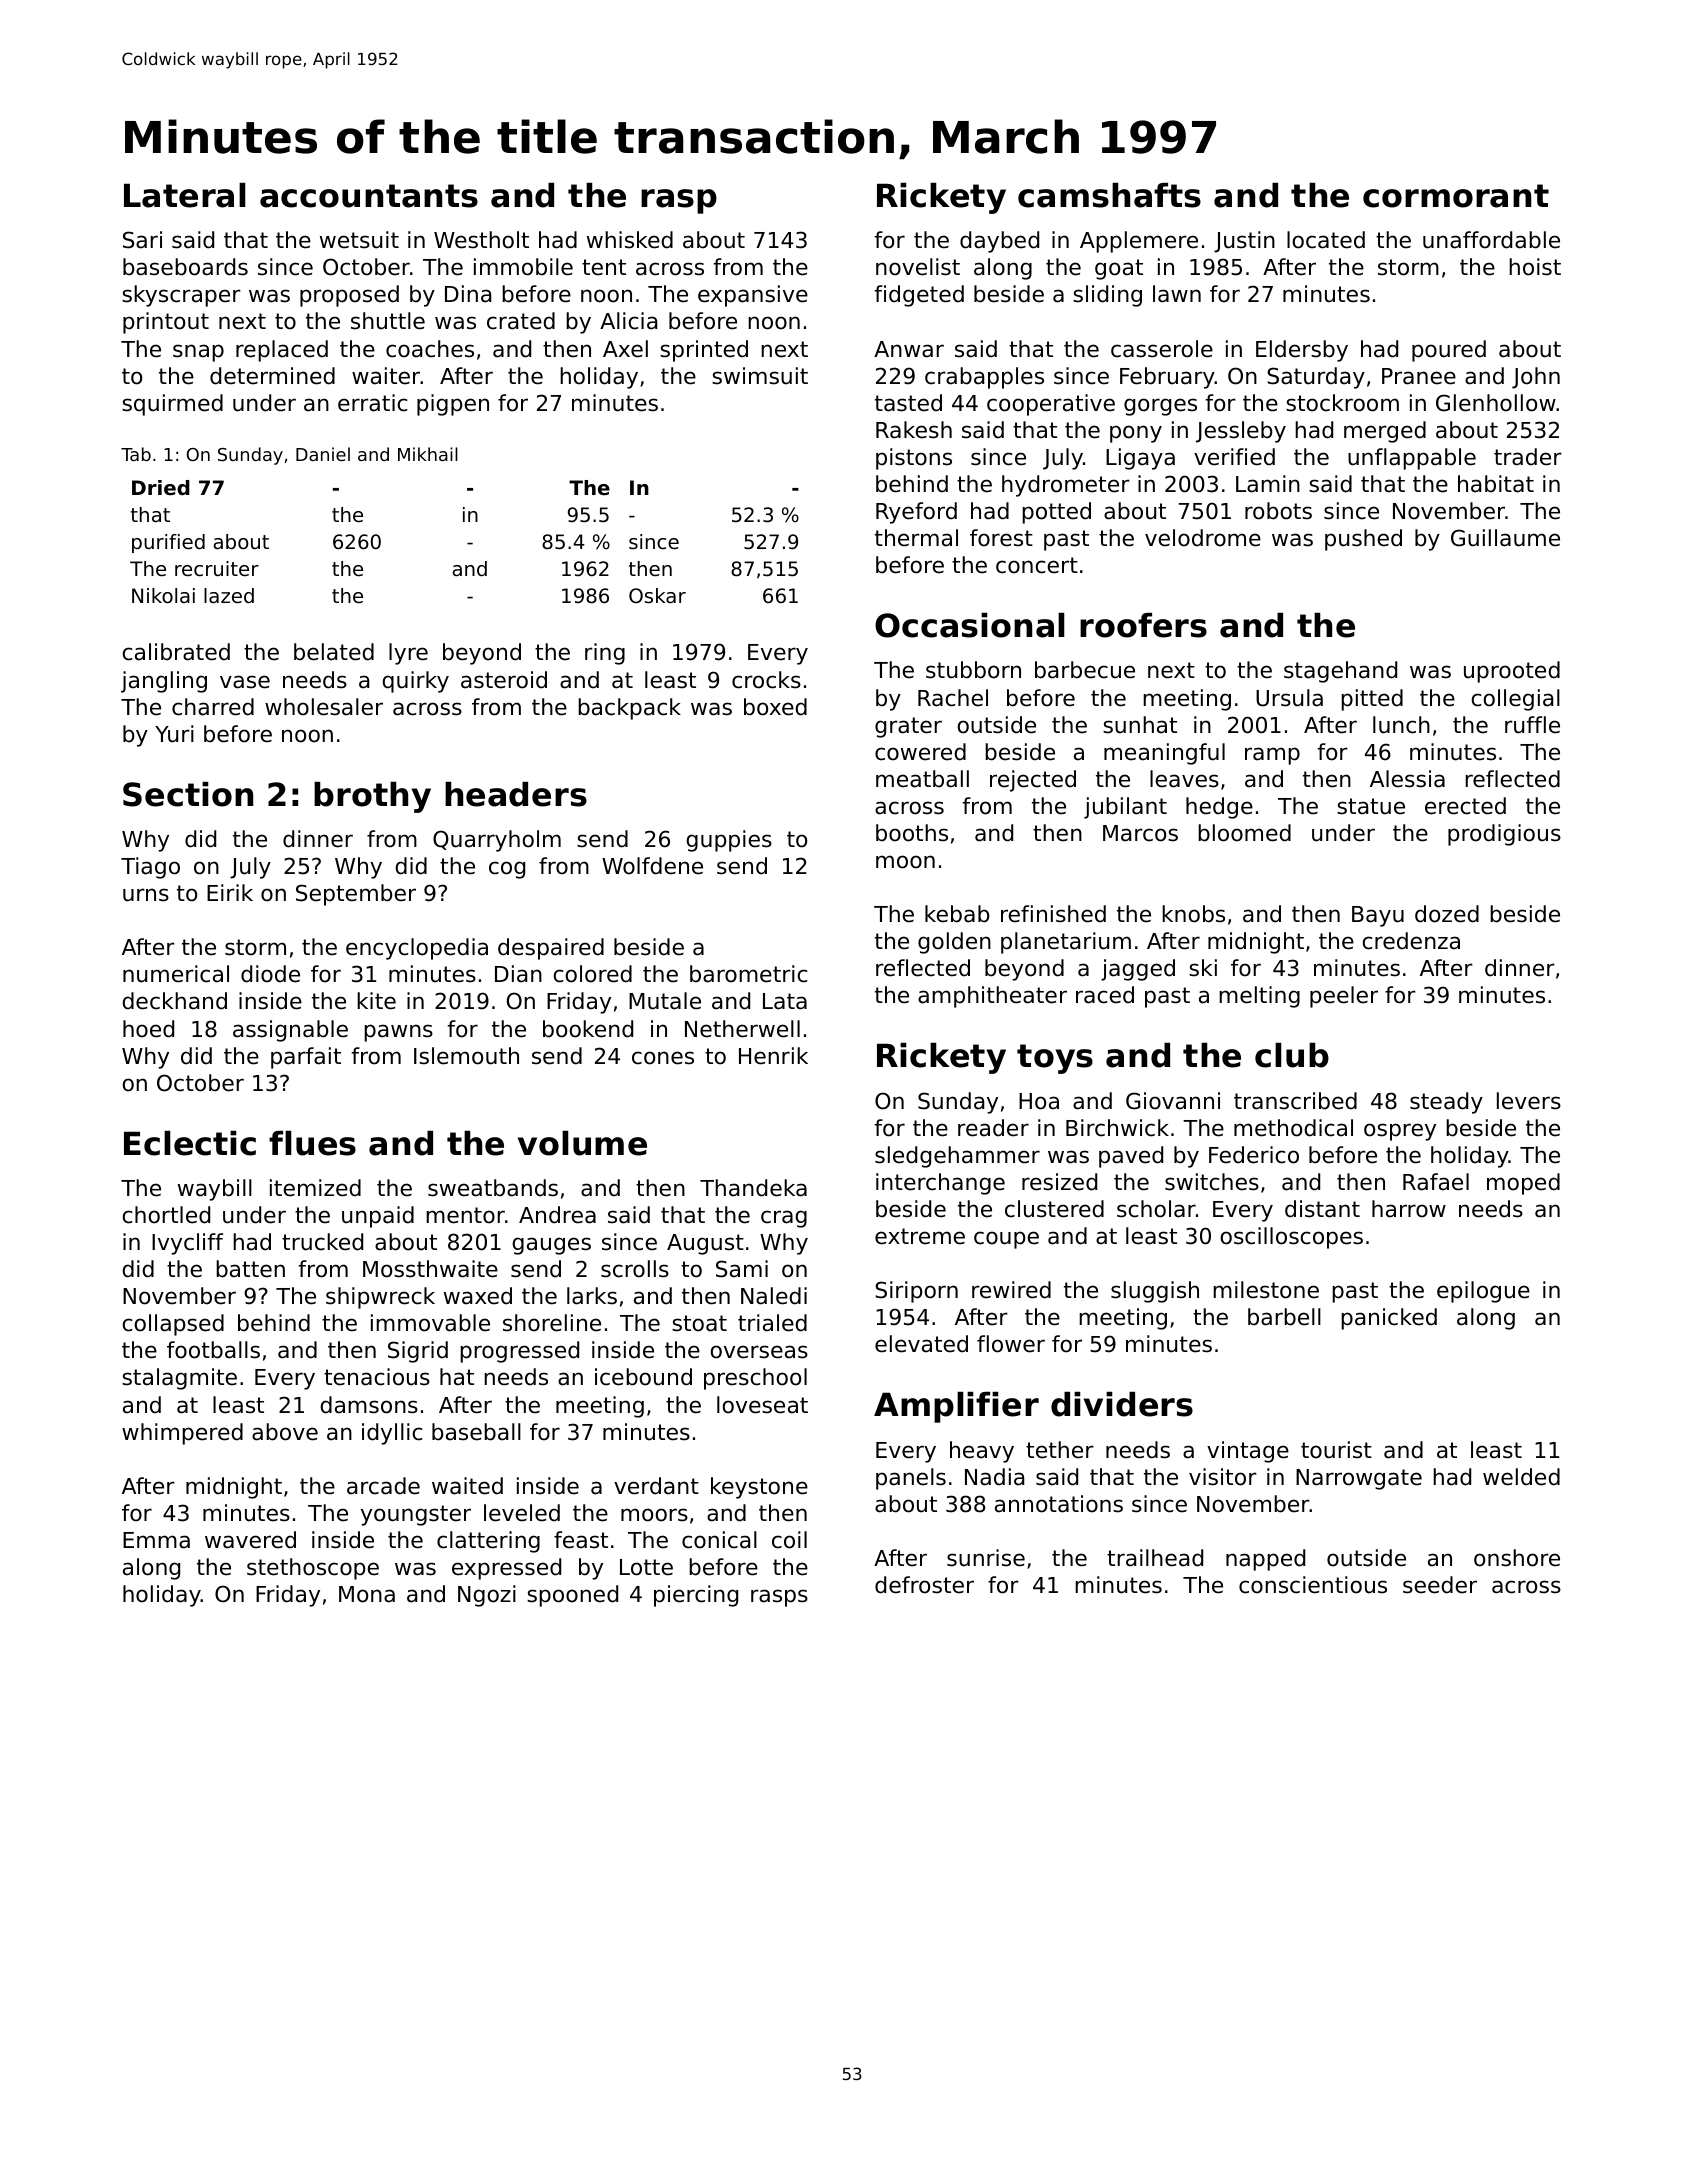 The width and height of the page is (1683, 2178). Describe the element at coordinates (1313, 1585) in the page. I see `conscientious` at that location.
